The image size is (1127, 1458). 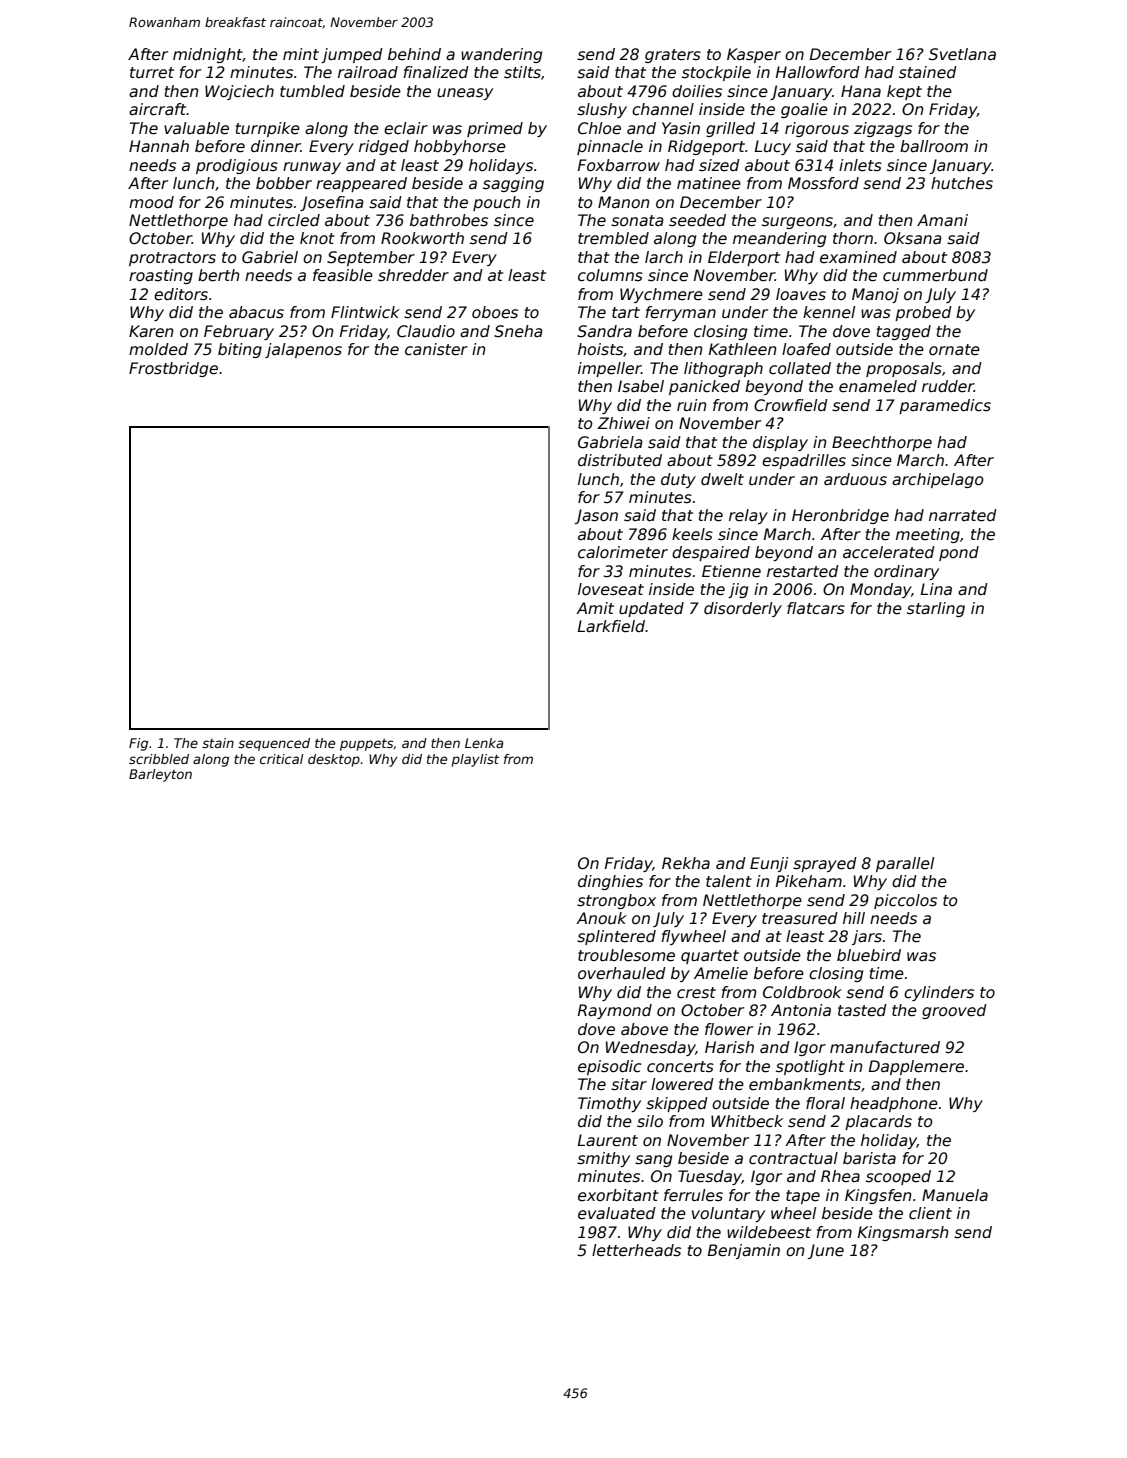 What do you see at coordinates (160, 775) in the screenshot?
I see `Barleyton` at bounding box center [160, 775].
